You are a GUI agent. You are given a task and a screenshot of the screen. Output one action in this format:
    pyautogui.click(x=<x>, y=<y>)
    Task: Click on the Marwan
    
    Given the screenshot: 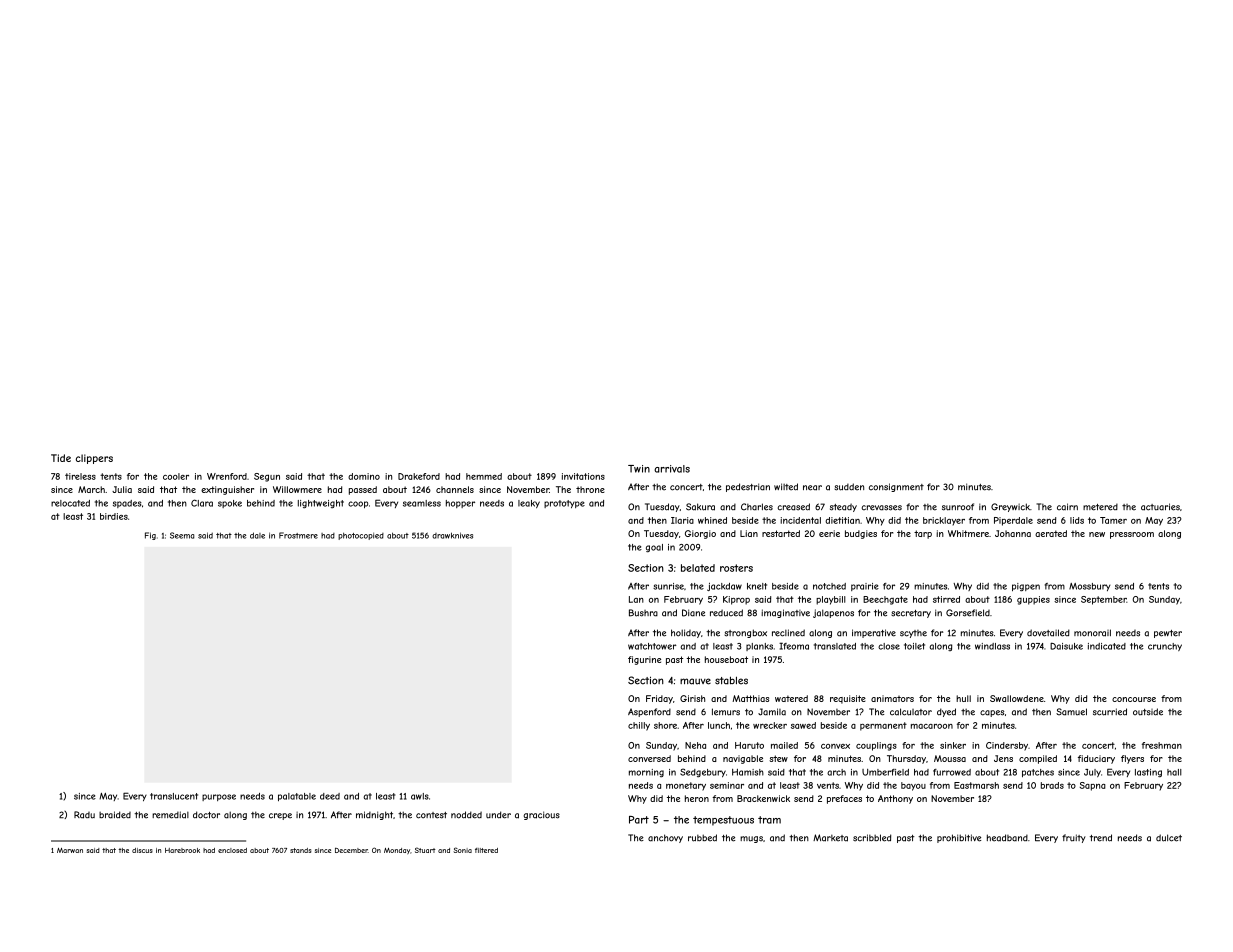 What is the action you would take?
    pyautogui.click(x=70, y=850)
